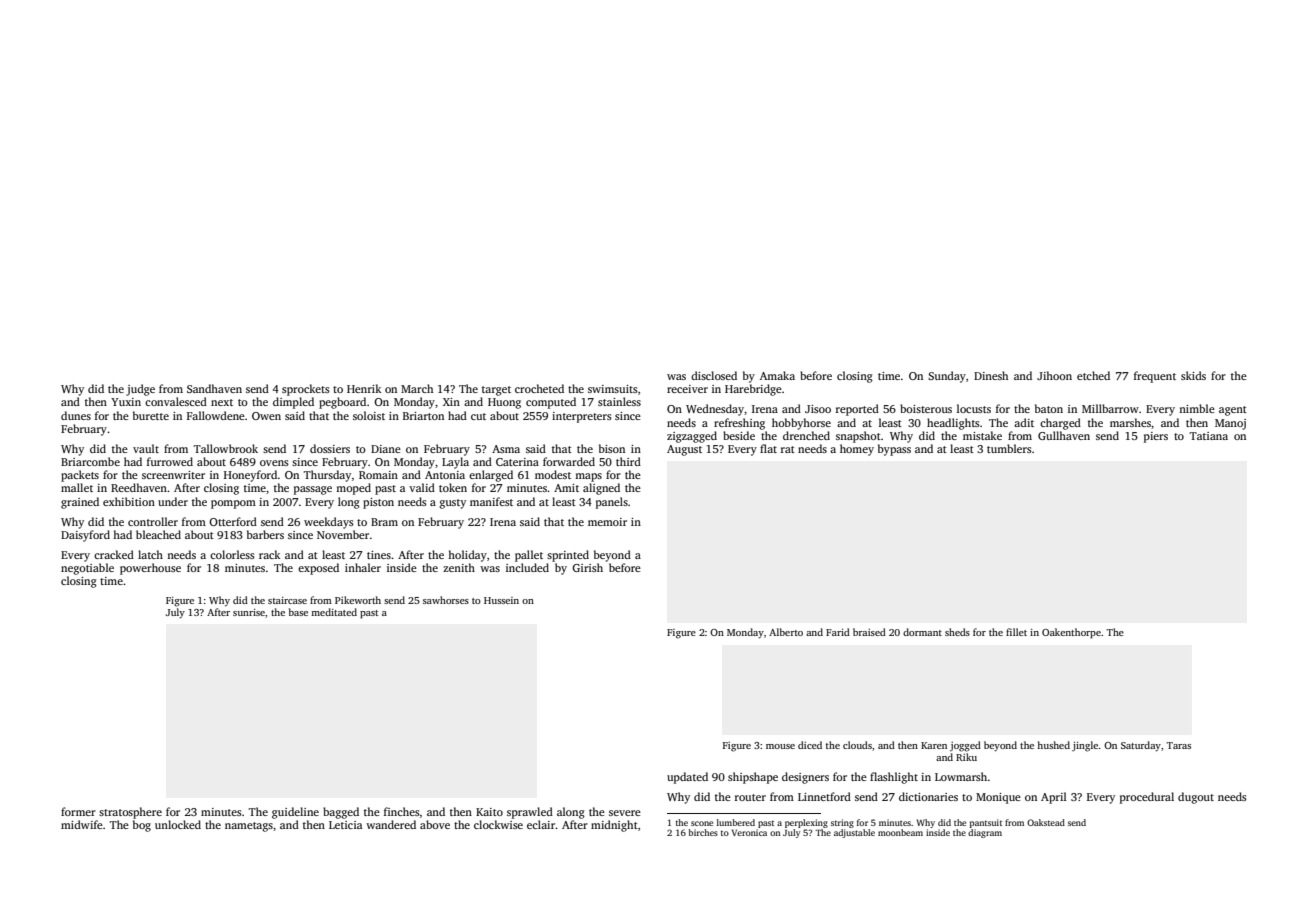 This image has width=1308, height=924. What do you see at coordinates (928, 796) in the image?
I see `dictionaries` at bounding box center [928, 796].
